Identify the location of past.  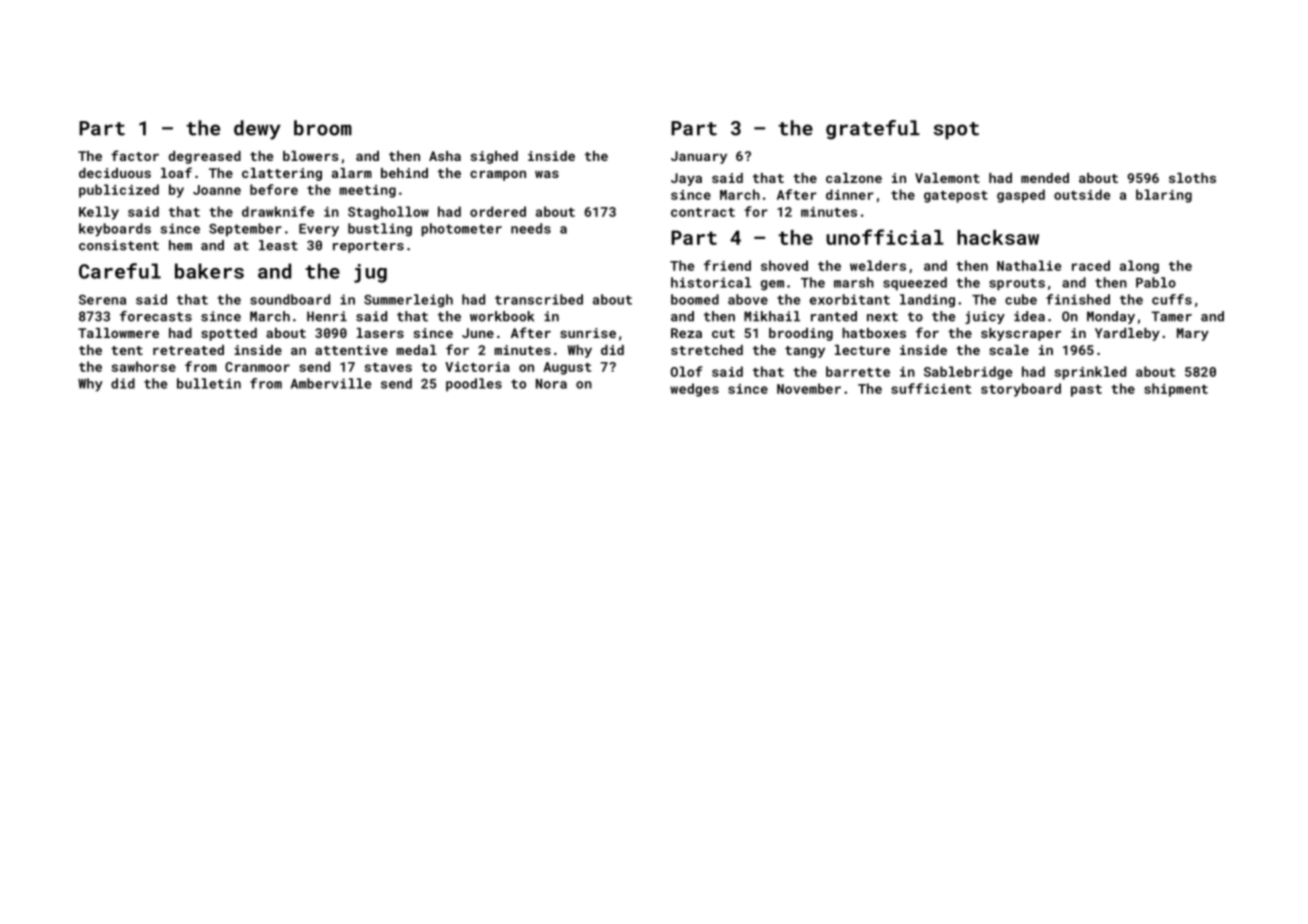
(1086, 391).
